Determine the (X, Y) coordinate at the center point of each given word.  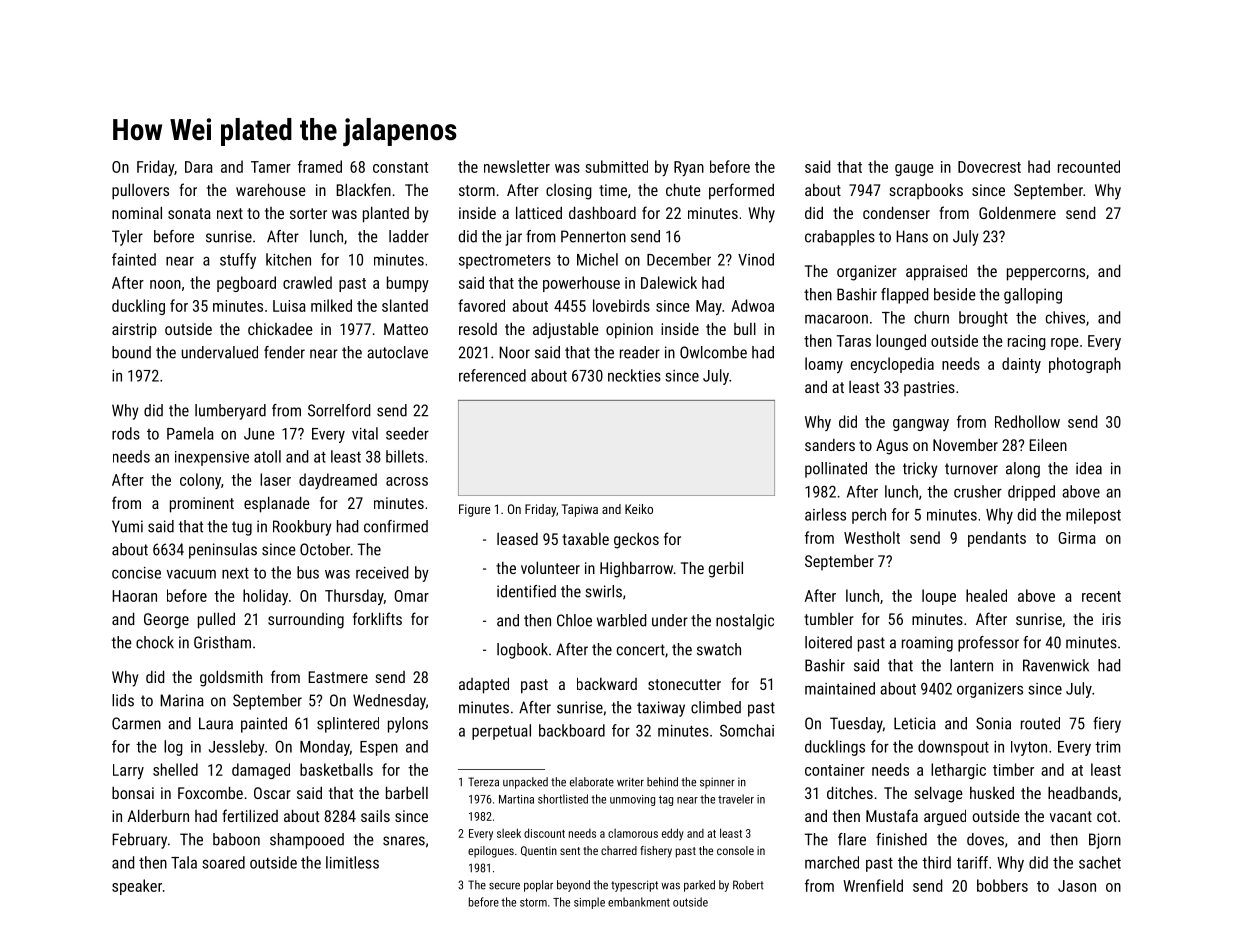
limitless (352, 862)
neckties (634, 375)
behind (662, 782)
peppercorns (1046, 274)
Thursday (354, 597)
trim (1107, 747)
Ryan (689, 168)
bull (745, 328)
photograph (1085, 365)
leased (517, 539)
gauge (914, 170)
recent (1101, 596)
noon (165, 284)
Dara (199, 167)
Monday (325, 748)
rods (126, 433)
